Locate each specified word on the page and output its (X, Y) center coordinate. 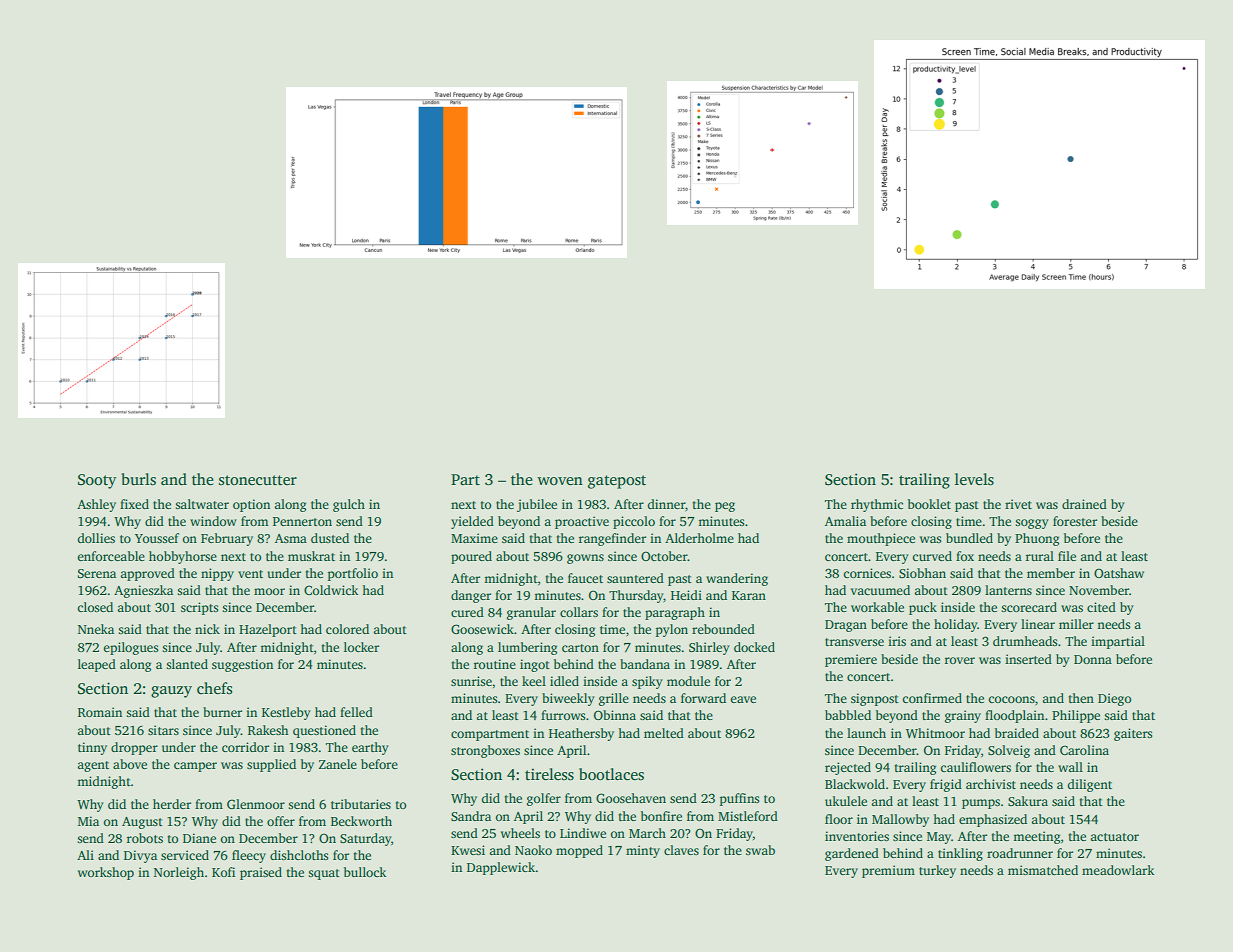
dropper (134, 748)
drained (1084, 504)
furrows (563, 715)
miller (1076, 624)
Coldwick (331, 590)
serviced (185, 855)
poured (471, 557)
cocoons (1012, 699)
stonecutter (258, 480)
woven (560, 481)
